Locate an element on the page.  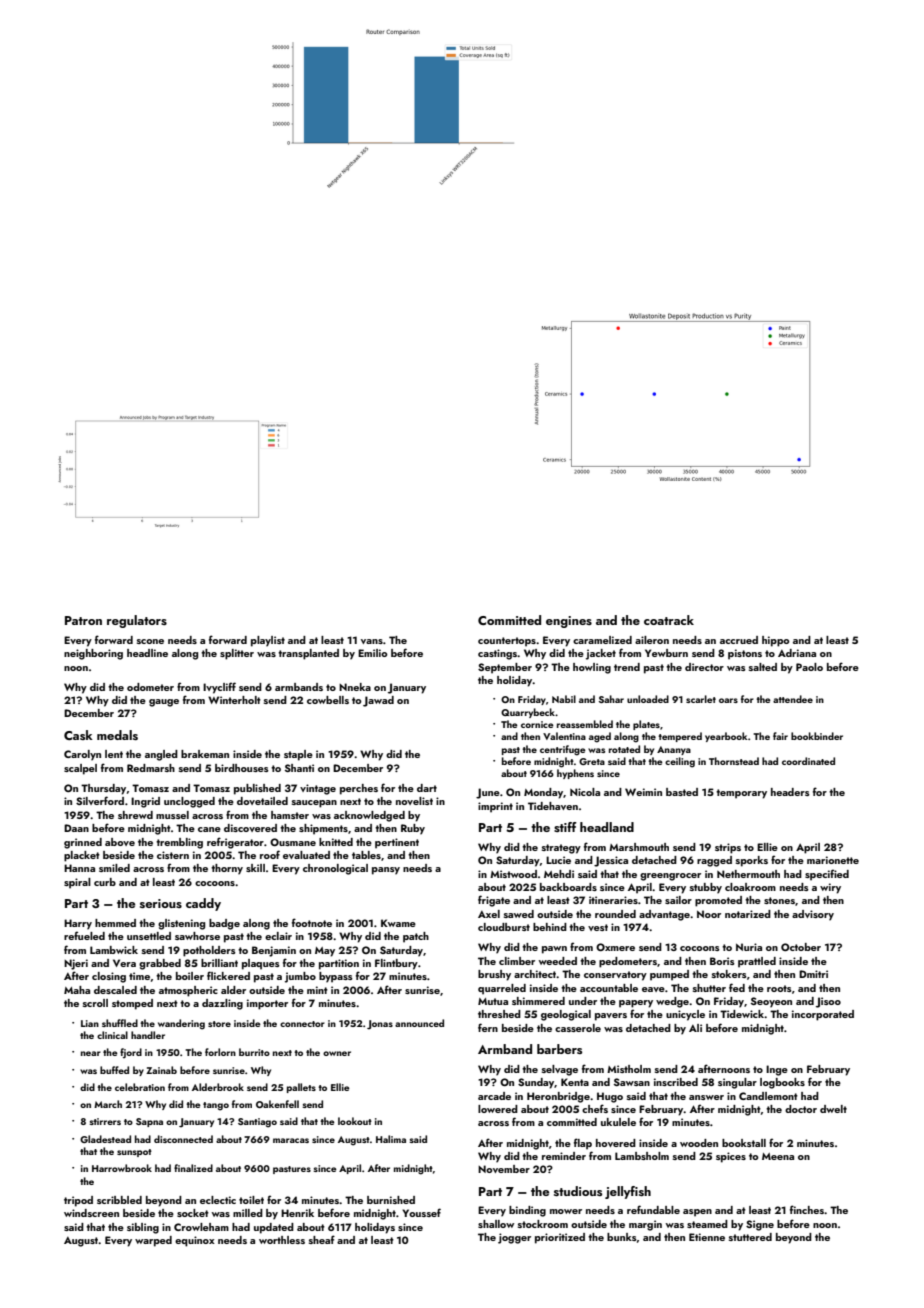
cloakroom is located at coordinates (750, 887).
